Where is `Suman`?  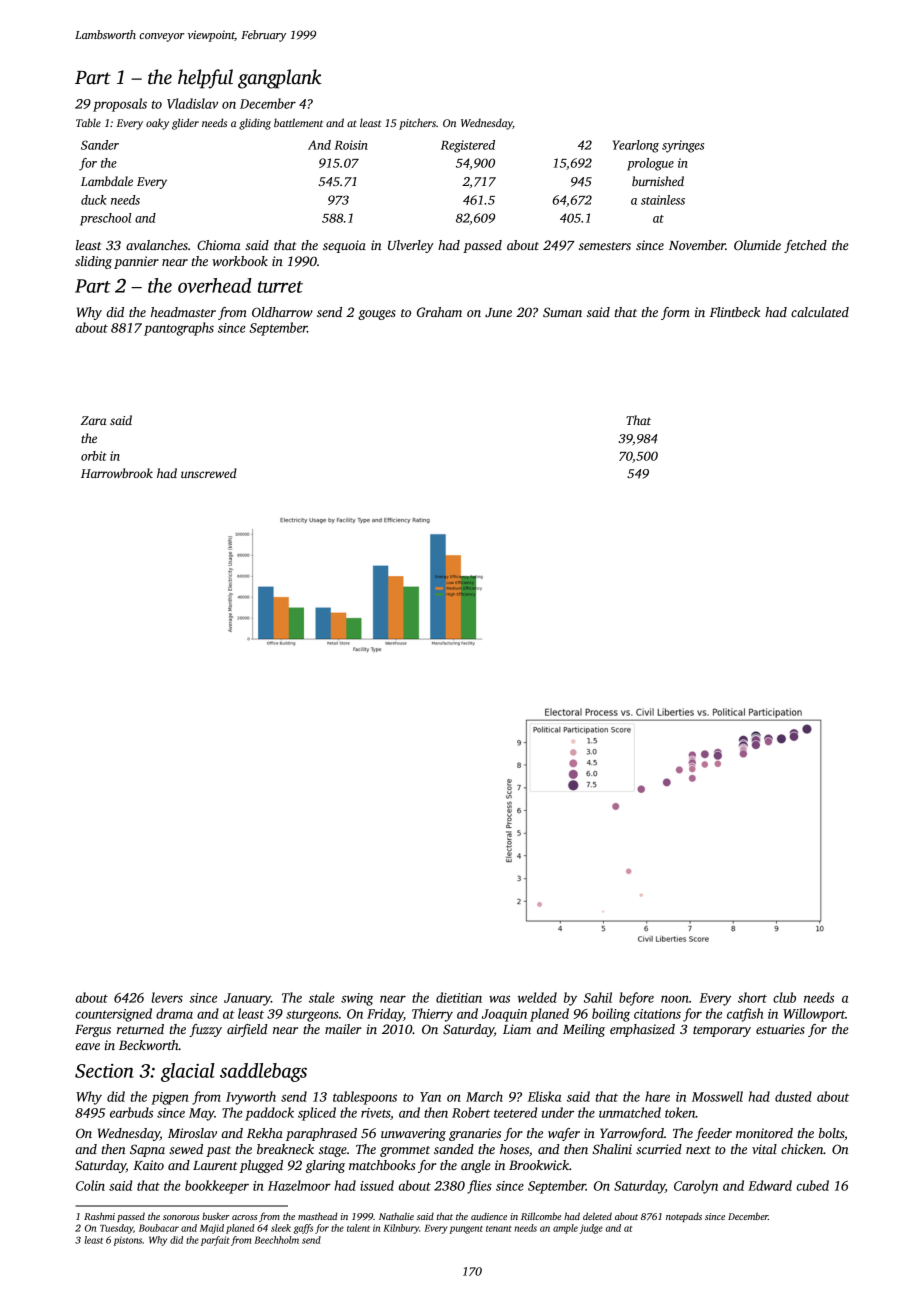 Suman is located at coordinates (562, 312).
